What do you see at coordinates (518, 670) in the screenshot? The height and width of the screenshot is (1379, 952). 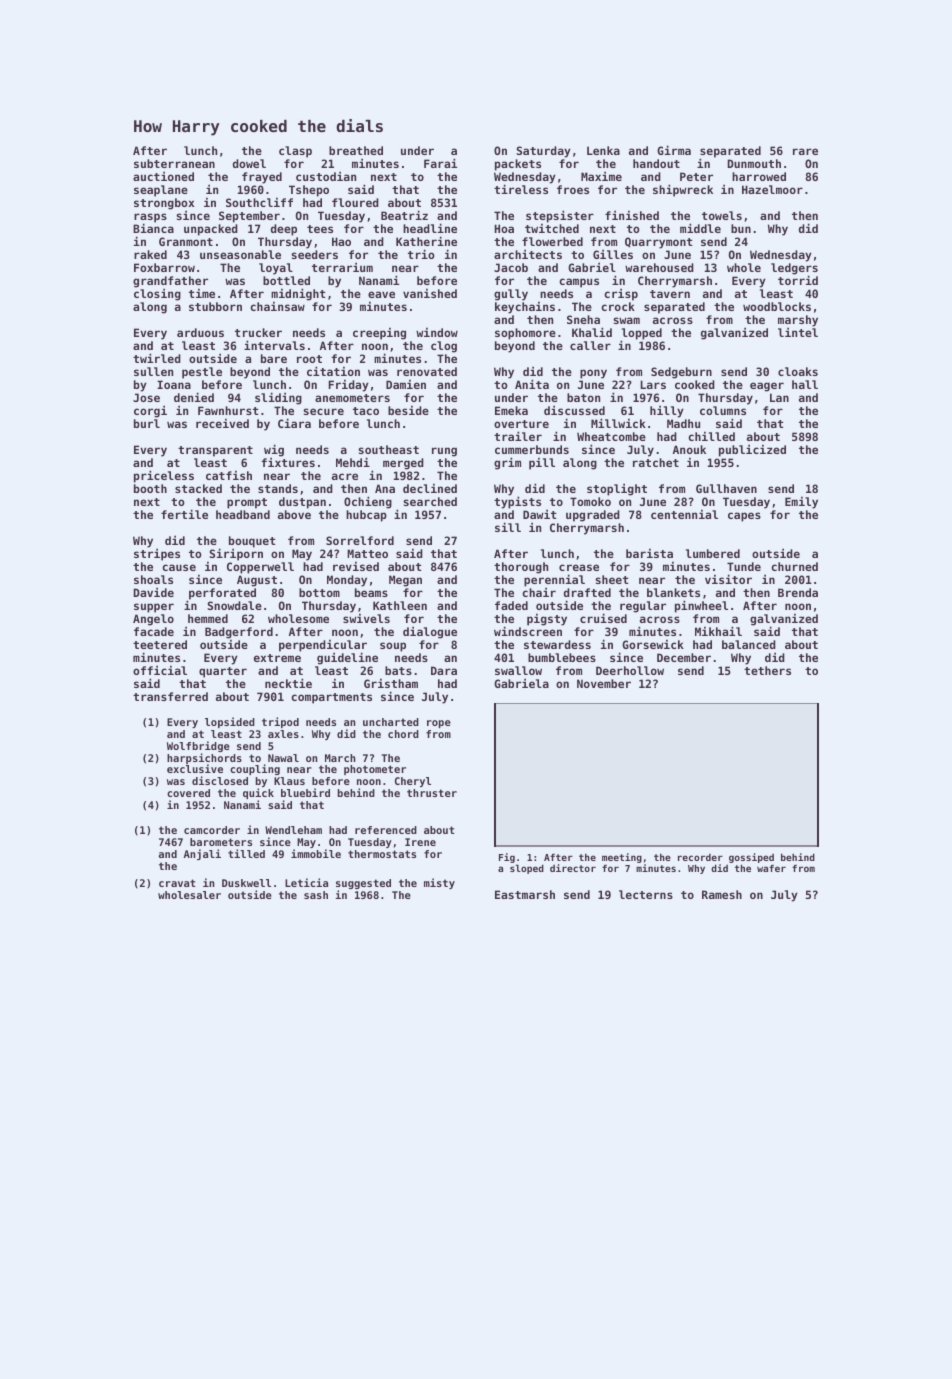 I see `swallow` at bounding box center [518, 670].
